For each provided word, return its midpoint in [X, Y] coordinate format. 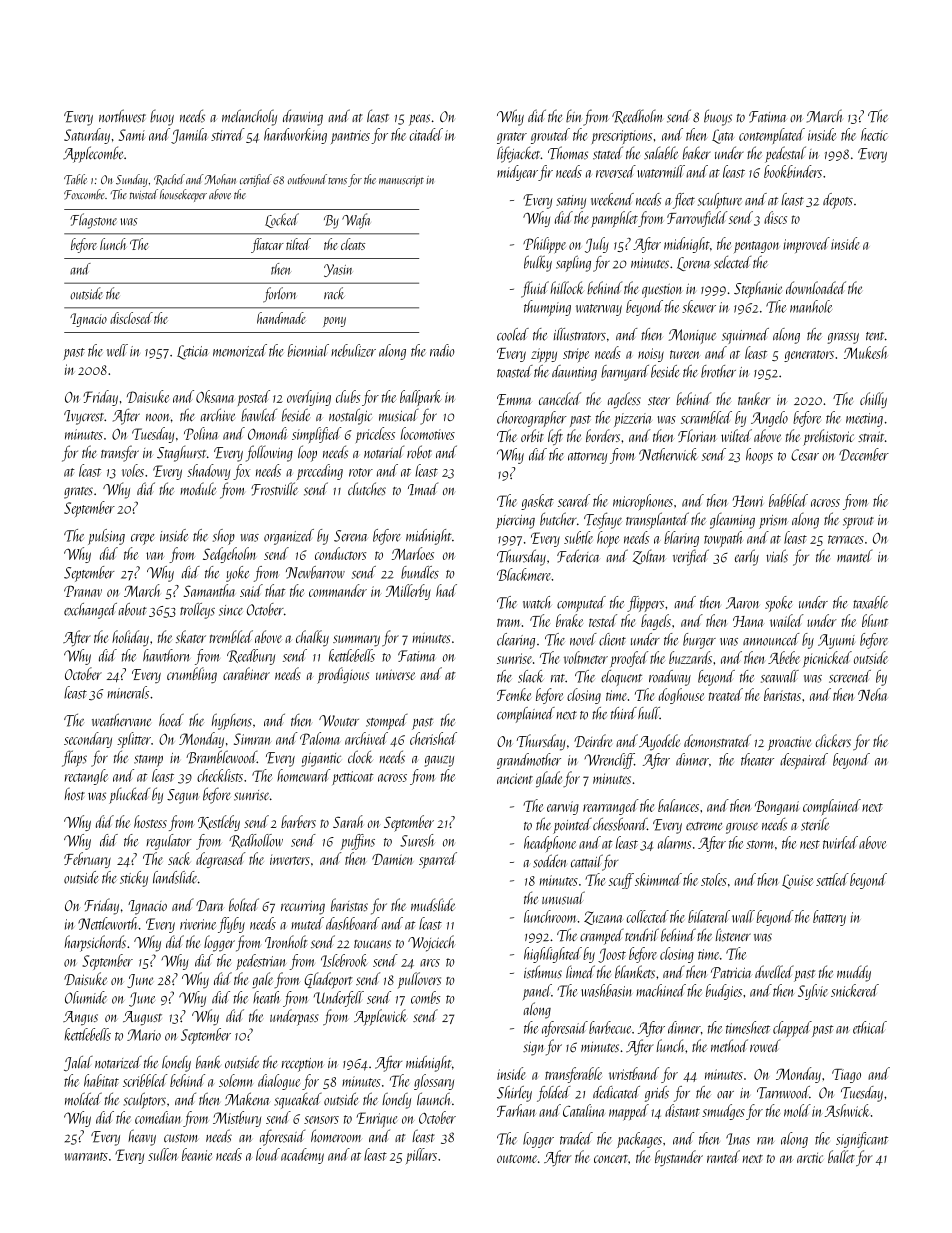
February [87, 860]
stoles [714, 879]
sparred [438, 860]
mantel [854, 556]
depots [838, 201]
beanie [197, 1154]
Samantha [209, 590]
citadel [426, 134]
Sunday [132, 180]
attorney [587, 458]
